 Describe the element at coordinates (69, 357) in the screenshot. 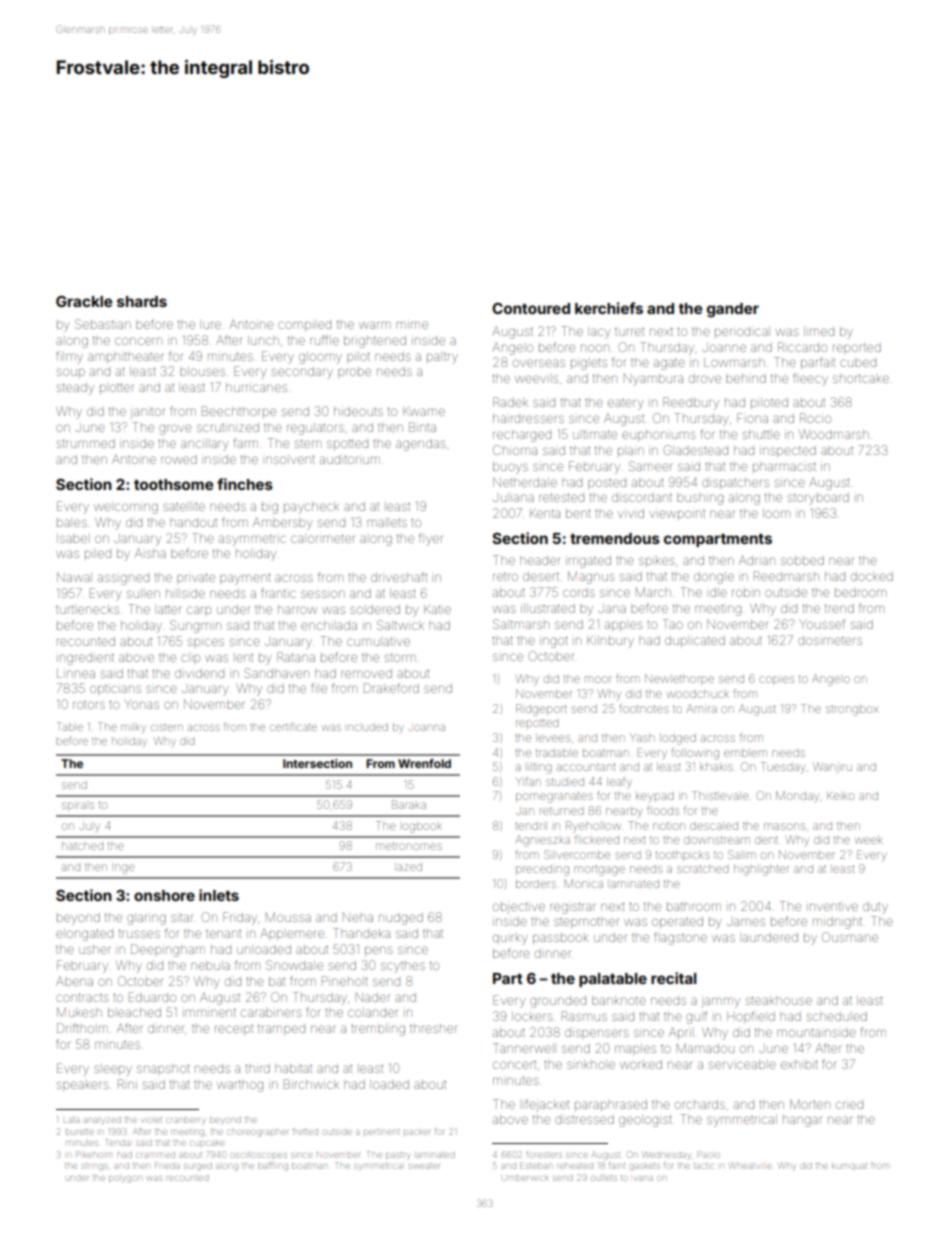

I see `filmy` at that location.
